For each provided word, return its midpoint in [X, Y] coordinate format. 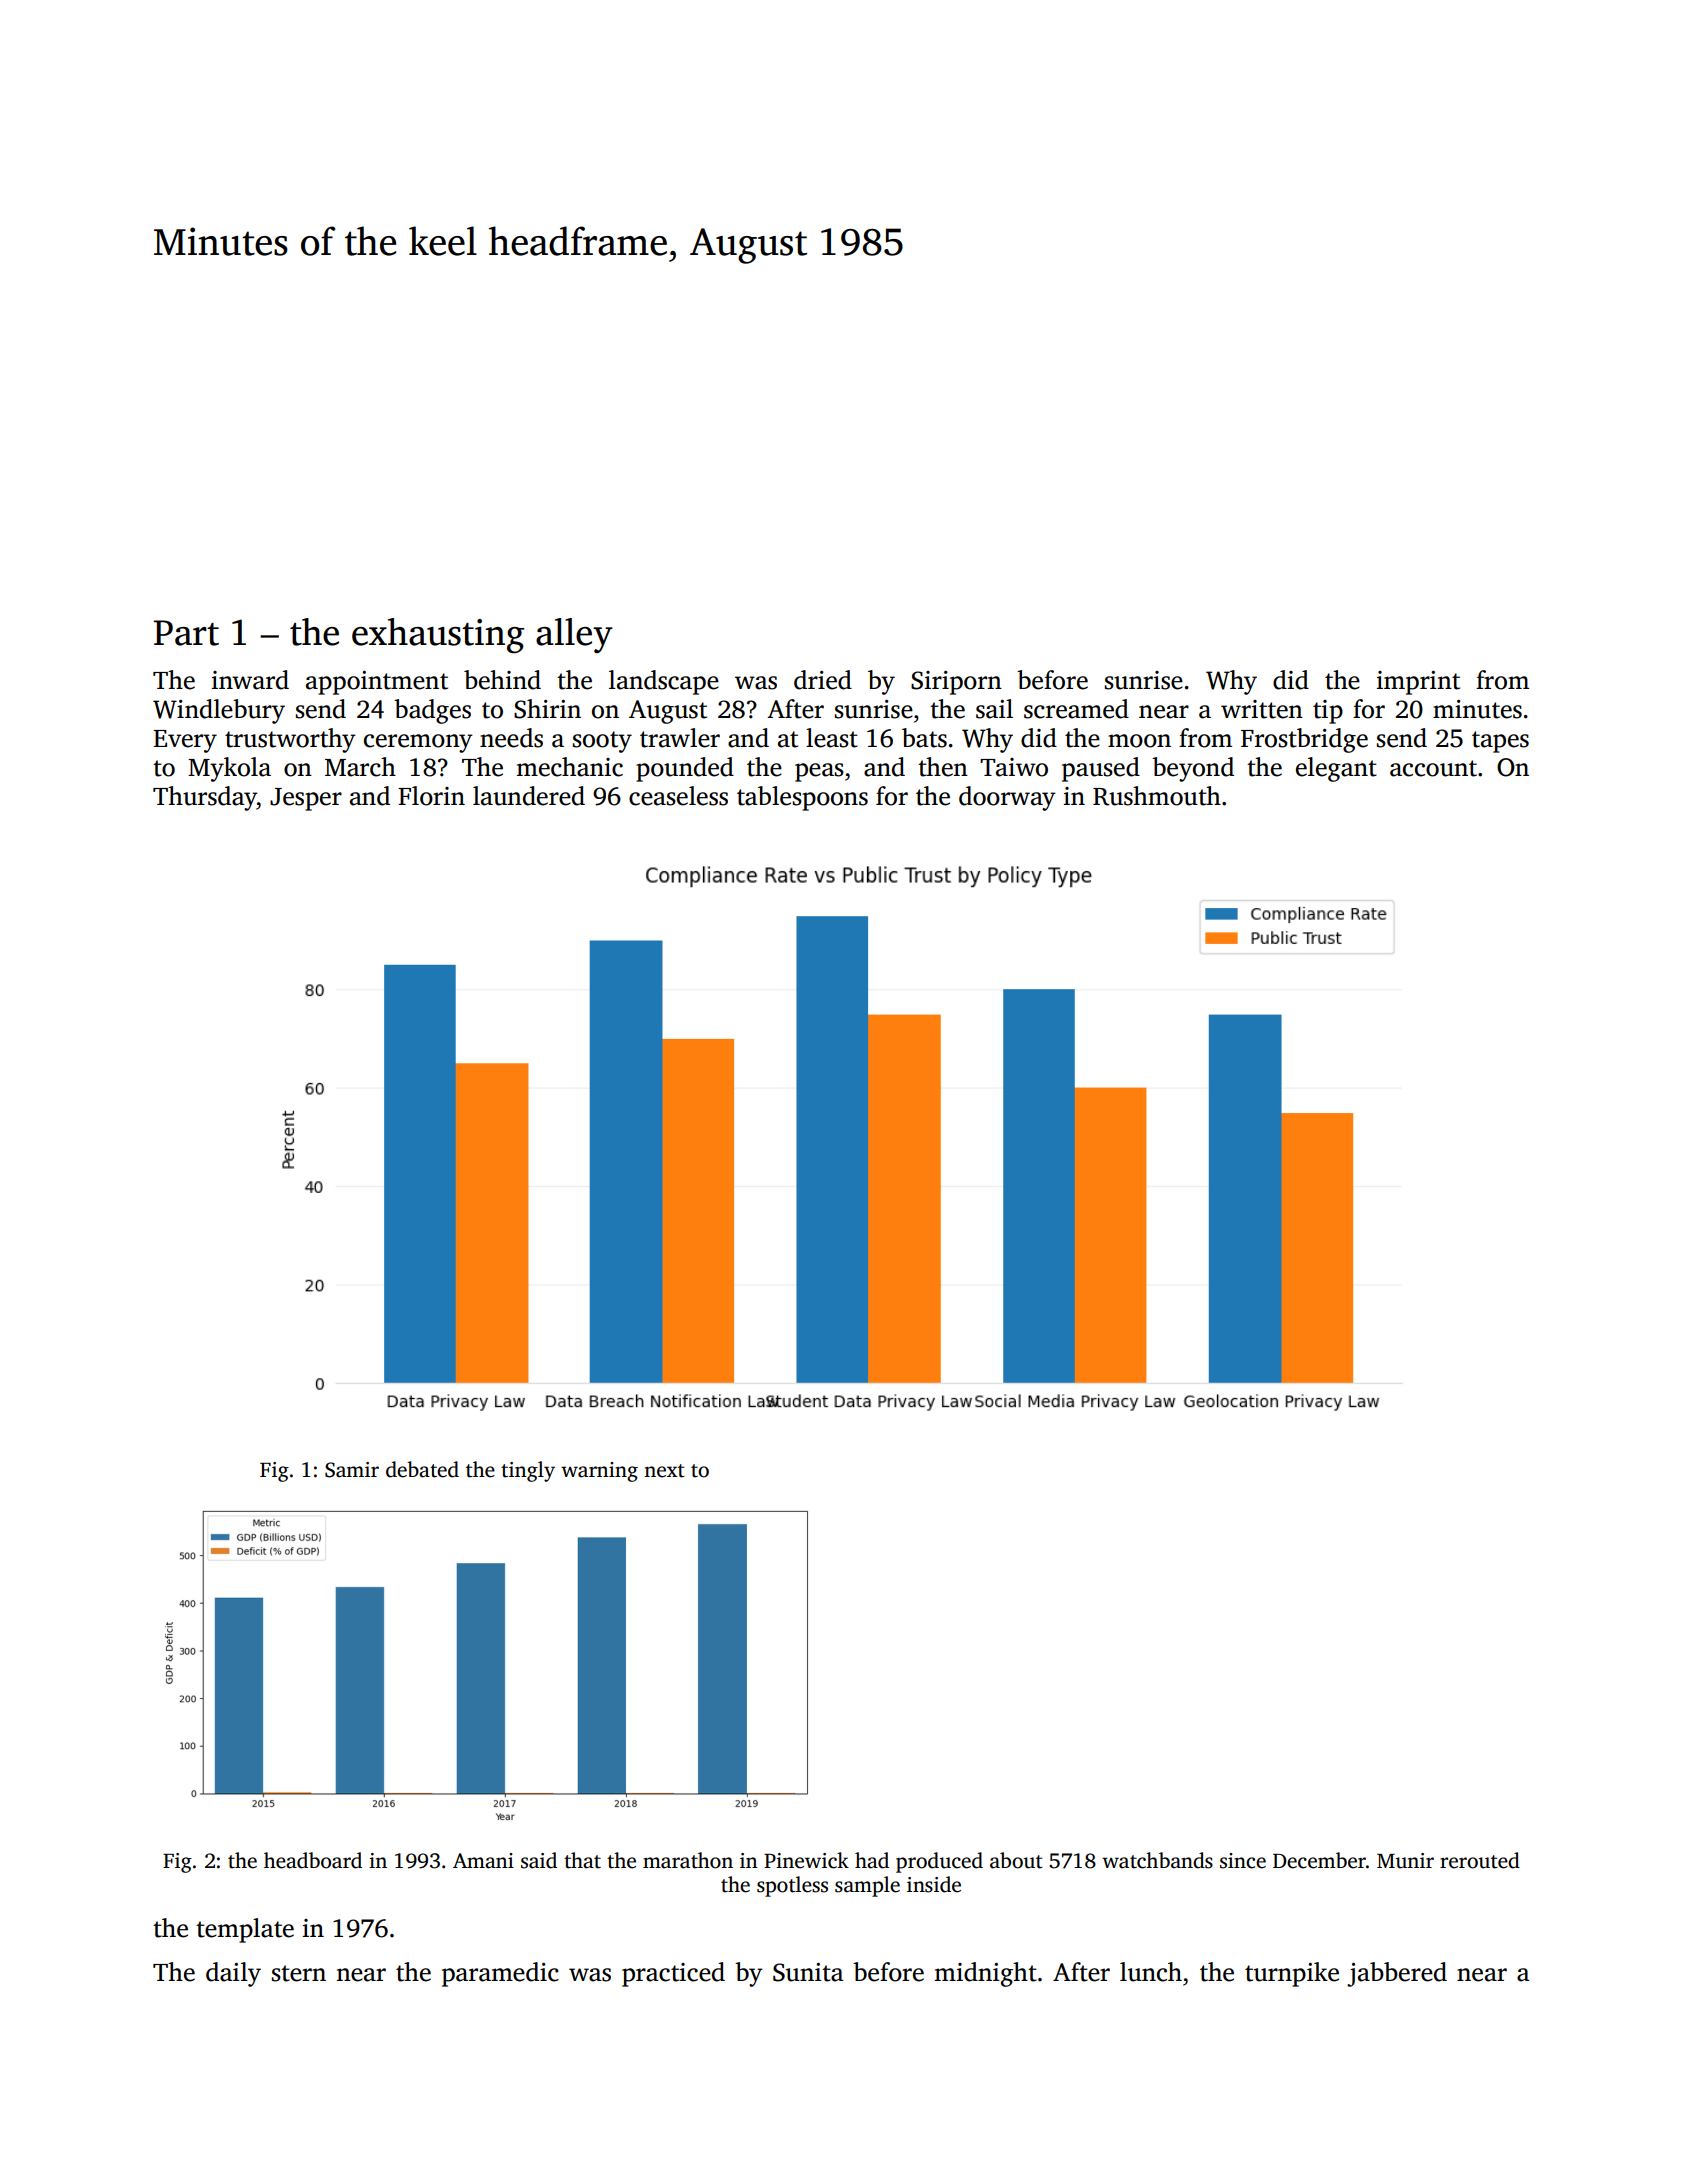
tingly [528, 1471]
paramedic [500, 1974]
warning [599, 1472]
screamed [1076, 709]
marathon [688, 1860]
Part [186, 633]
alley [574, 635]
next [664, 1471]
